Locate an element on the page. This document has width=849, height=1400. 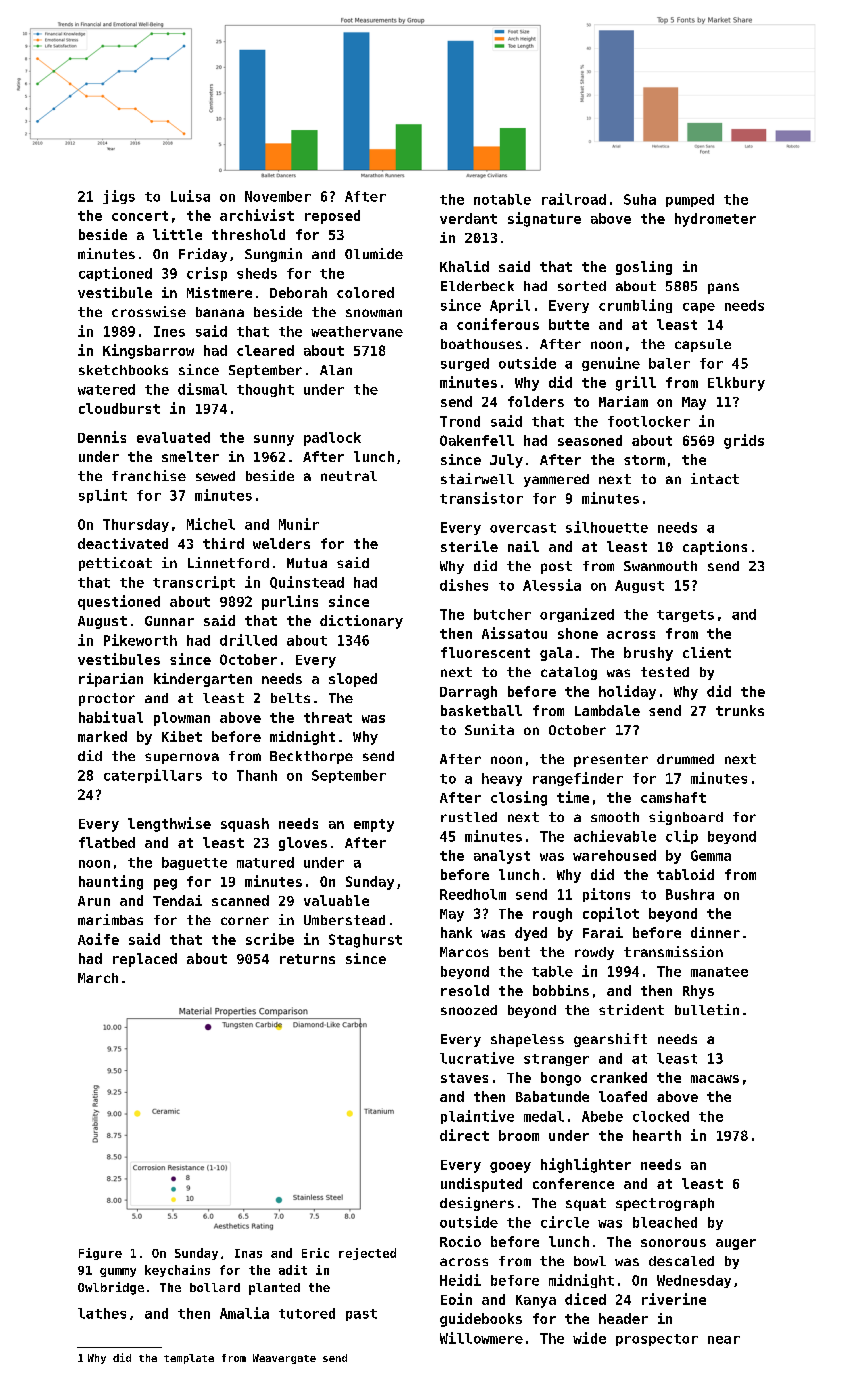
crosswise is located at coordinates (149, 311).
